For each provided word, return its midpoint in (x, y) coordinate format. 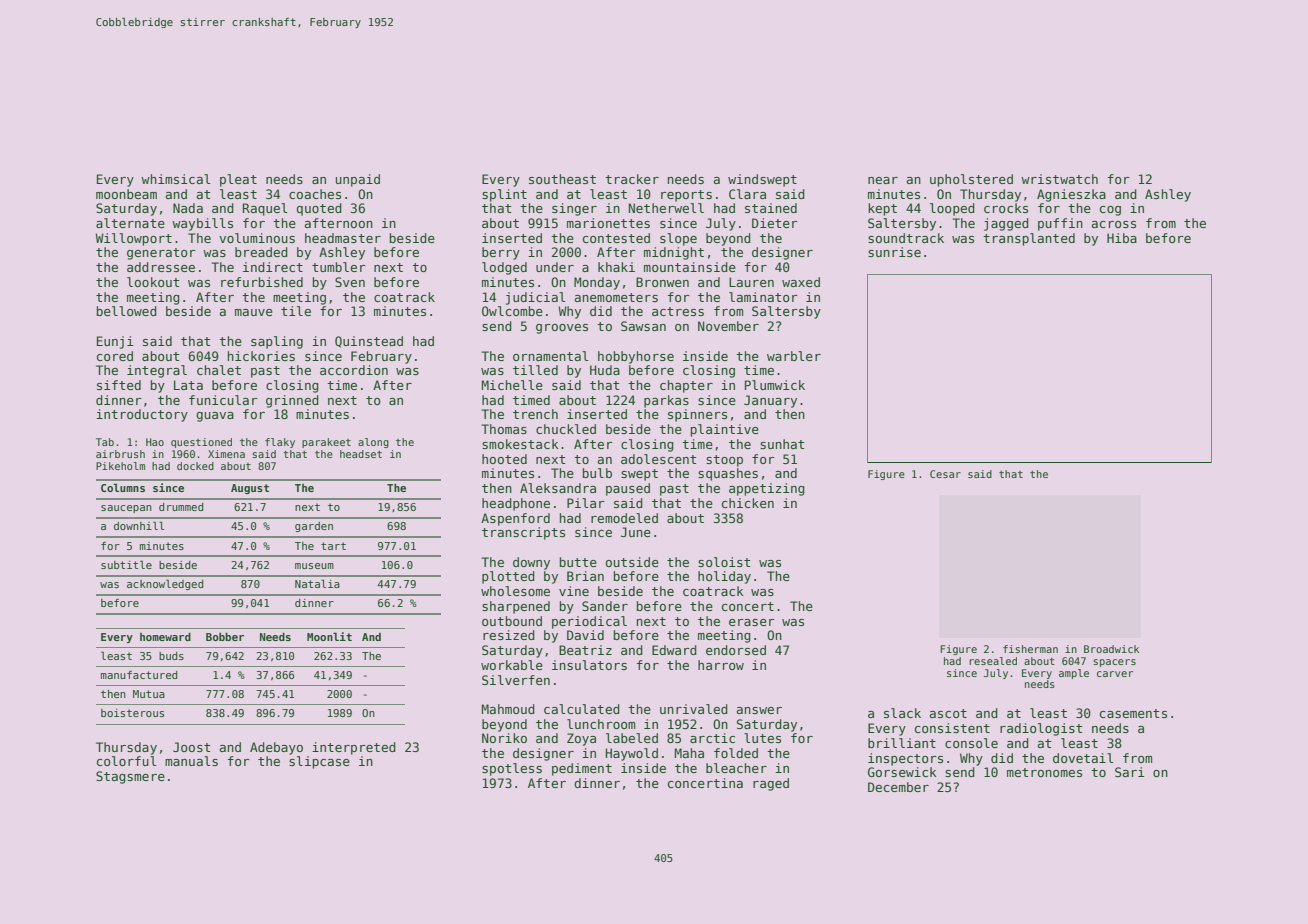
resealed (993, 661)
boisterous (132, 713)
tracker (632, 179)
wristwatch (1059, 179)
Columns (123, 487)
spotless (512, 769)
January (770, 401)
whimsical (175, 179)
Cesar (945, 474)
